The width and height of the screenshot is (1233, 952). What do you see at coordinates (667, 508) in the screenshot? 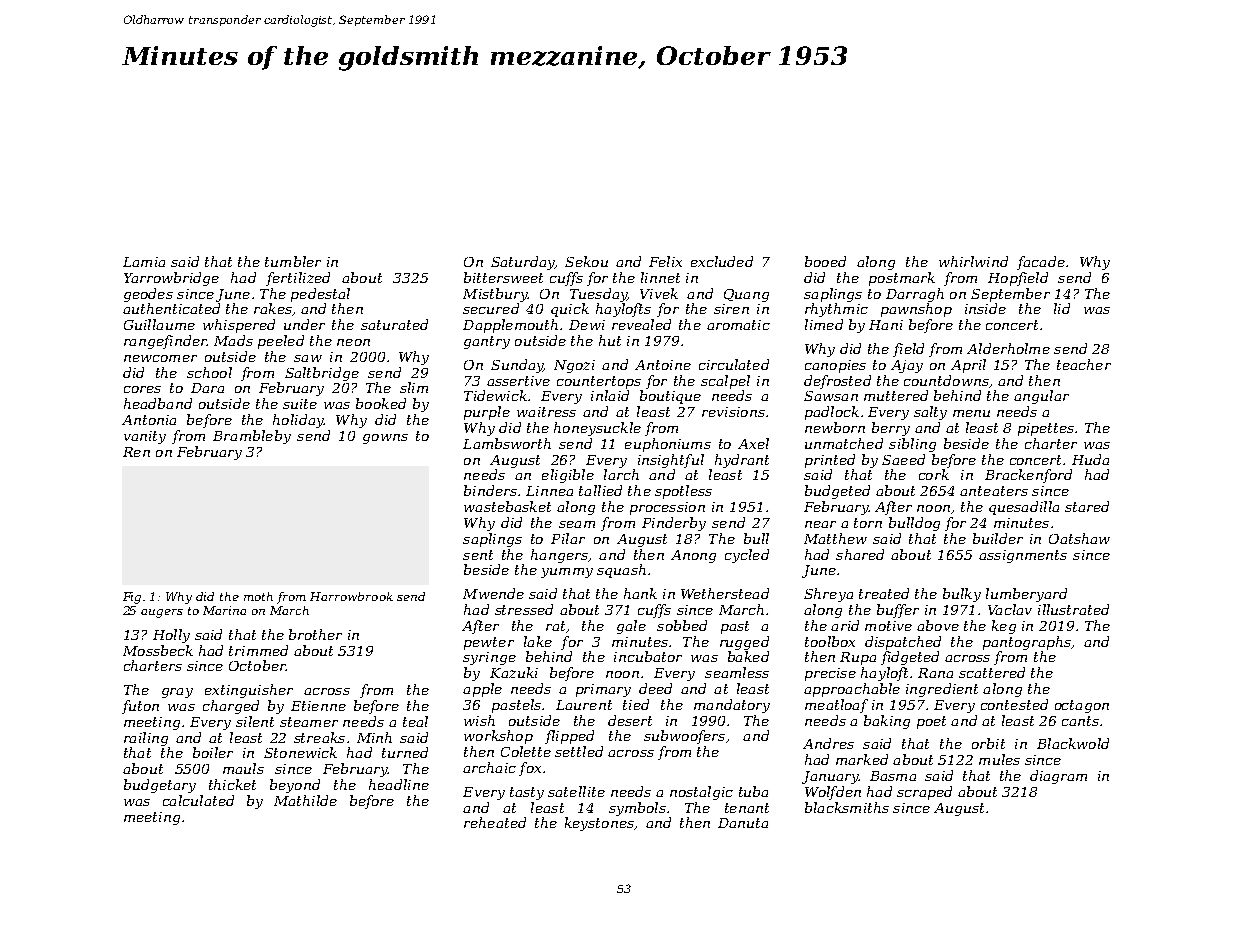
I see `procession` at bounding box center [667, 508].
